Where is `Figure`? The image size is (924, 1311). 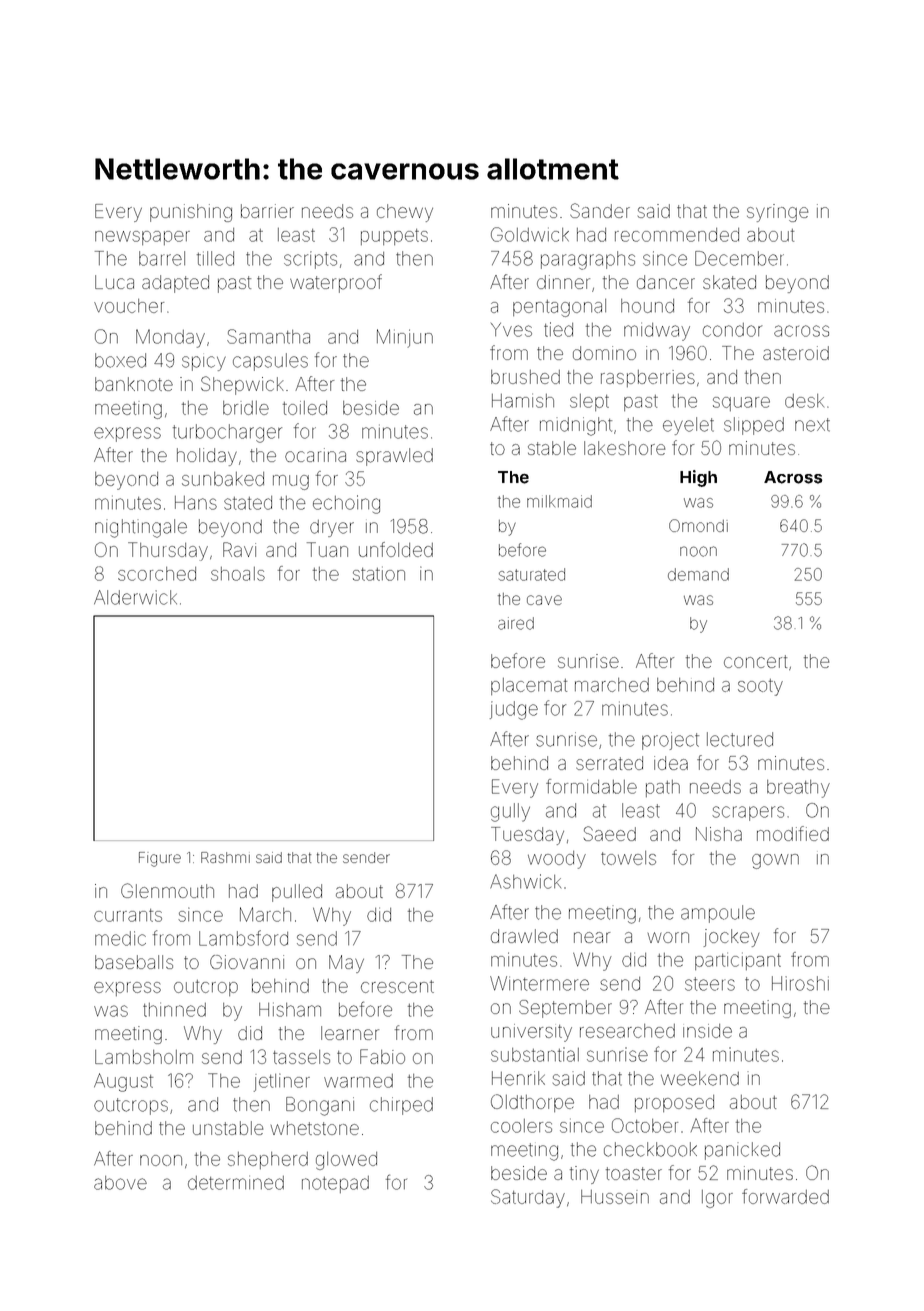
Figure is located at coordinates (160, 859).
